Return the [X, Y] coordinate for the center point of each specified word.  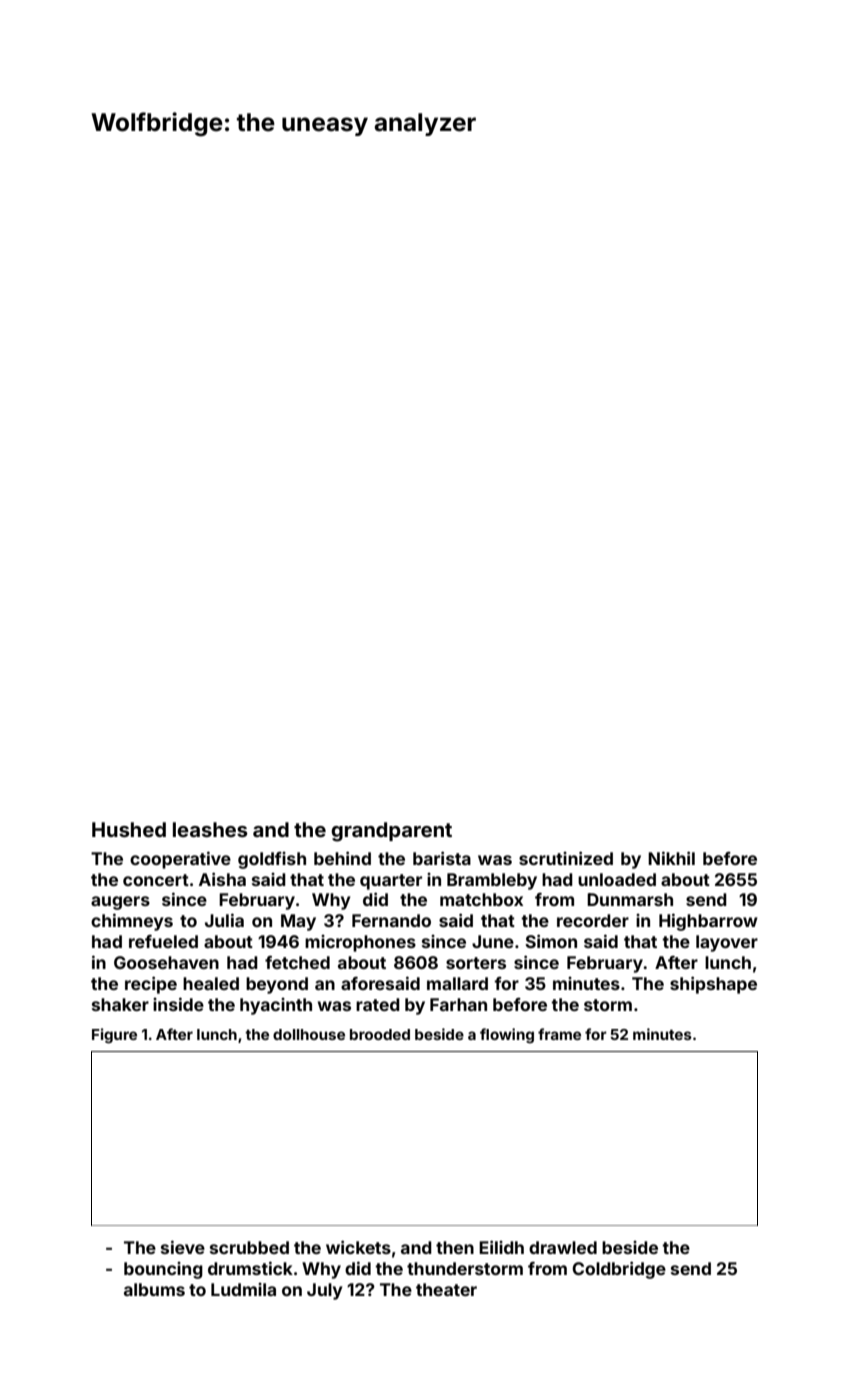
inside [178, 1004]
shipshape [713, 985]
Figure [114, 1036]
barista [442, 858]
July [324, 1291]
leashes [210, 829]
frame [559, 1034]
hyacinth [276, 1006]
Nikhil [671, 858]
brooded [380, 1034]
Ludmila [243, 1289]
